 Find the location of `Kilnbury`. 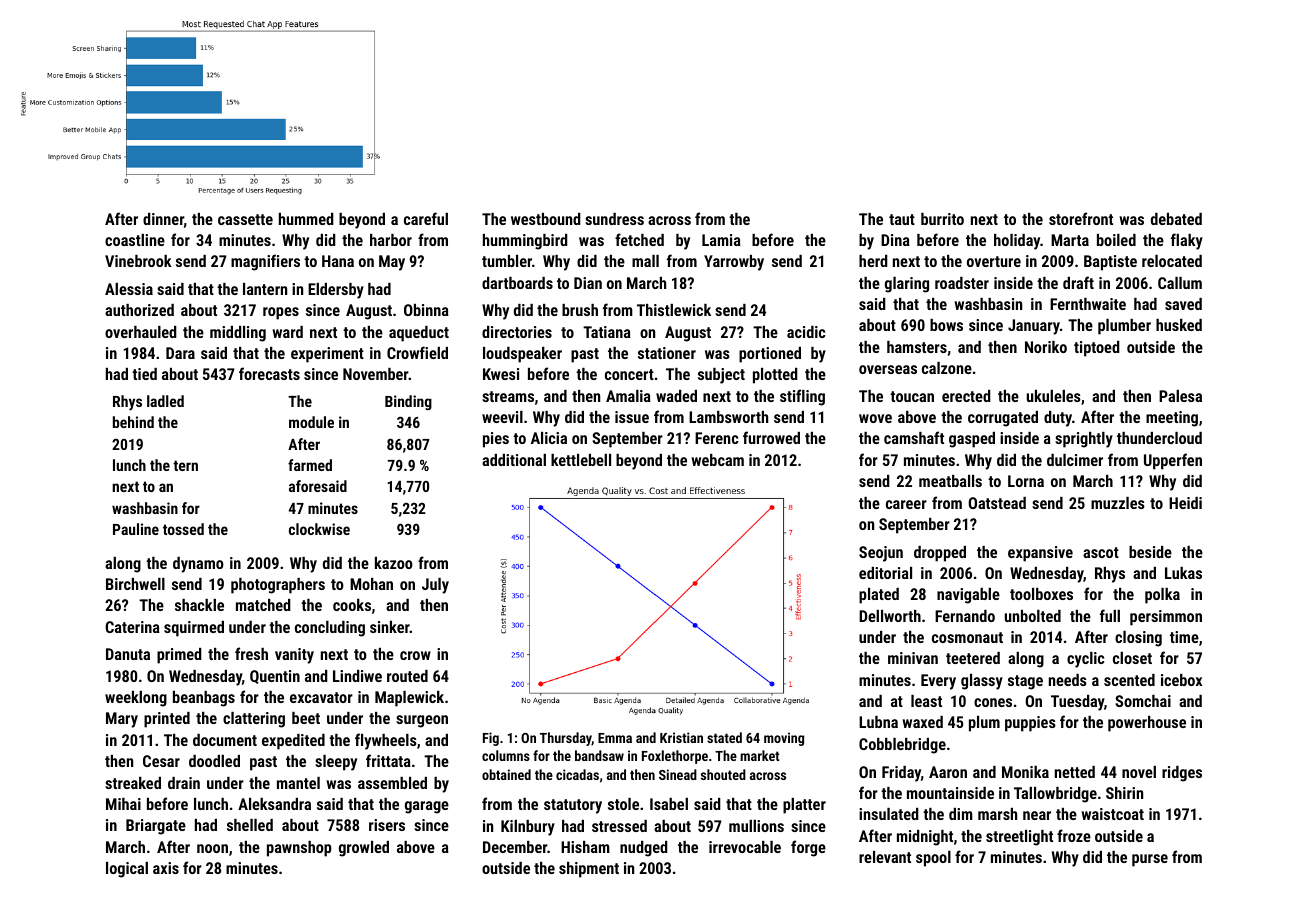

Kilnbury is located at coordinates (528, 828).
